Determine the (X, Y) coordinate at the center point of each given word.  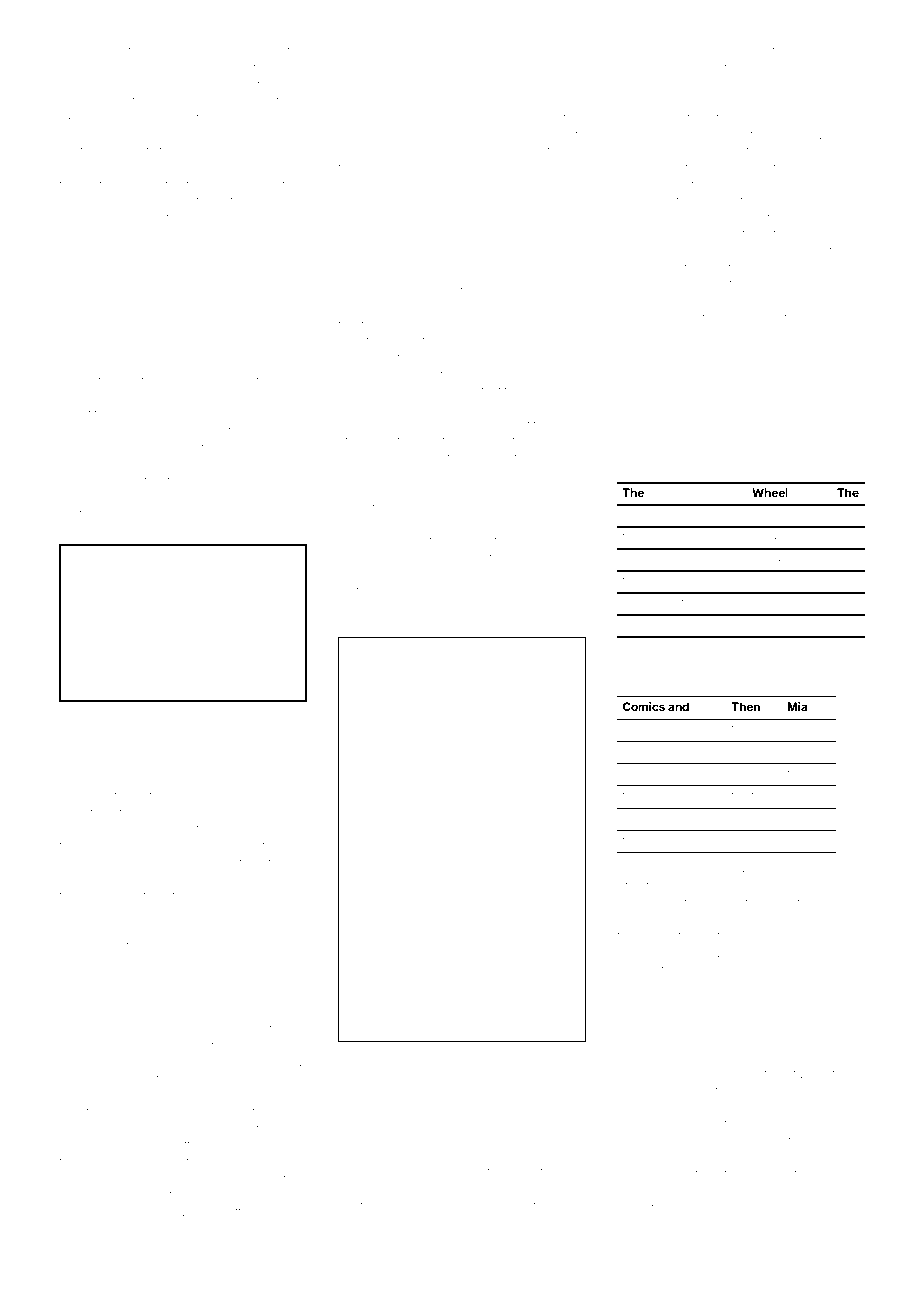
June (632, 985)
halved (104, 928)
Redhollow (118, 1211)
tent (159, 218)
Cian (544, 307)
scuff (568, 1205)
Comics (644, 706)
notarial (186, 714)
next (492, 625)
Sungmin (363, 52)
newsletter (747, 1058)
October (138, 100)
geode (635, 119)
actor (833, 318)
